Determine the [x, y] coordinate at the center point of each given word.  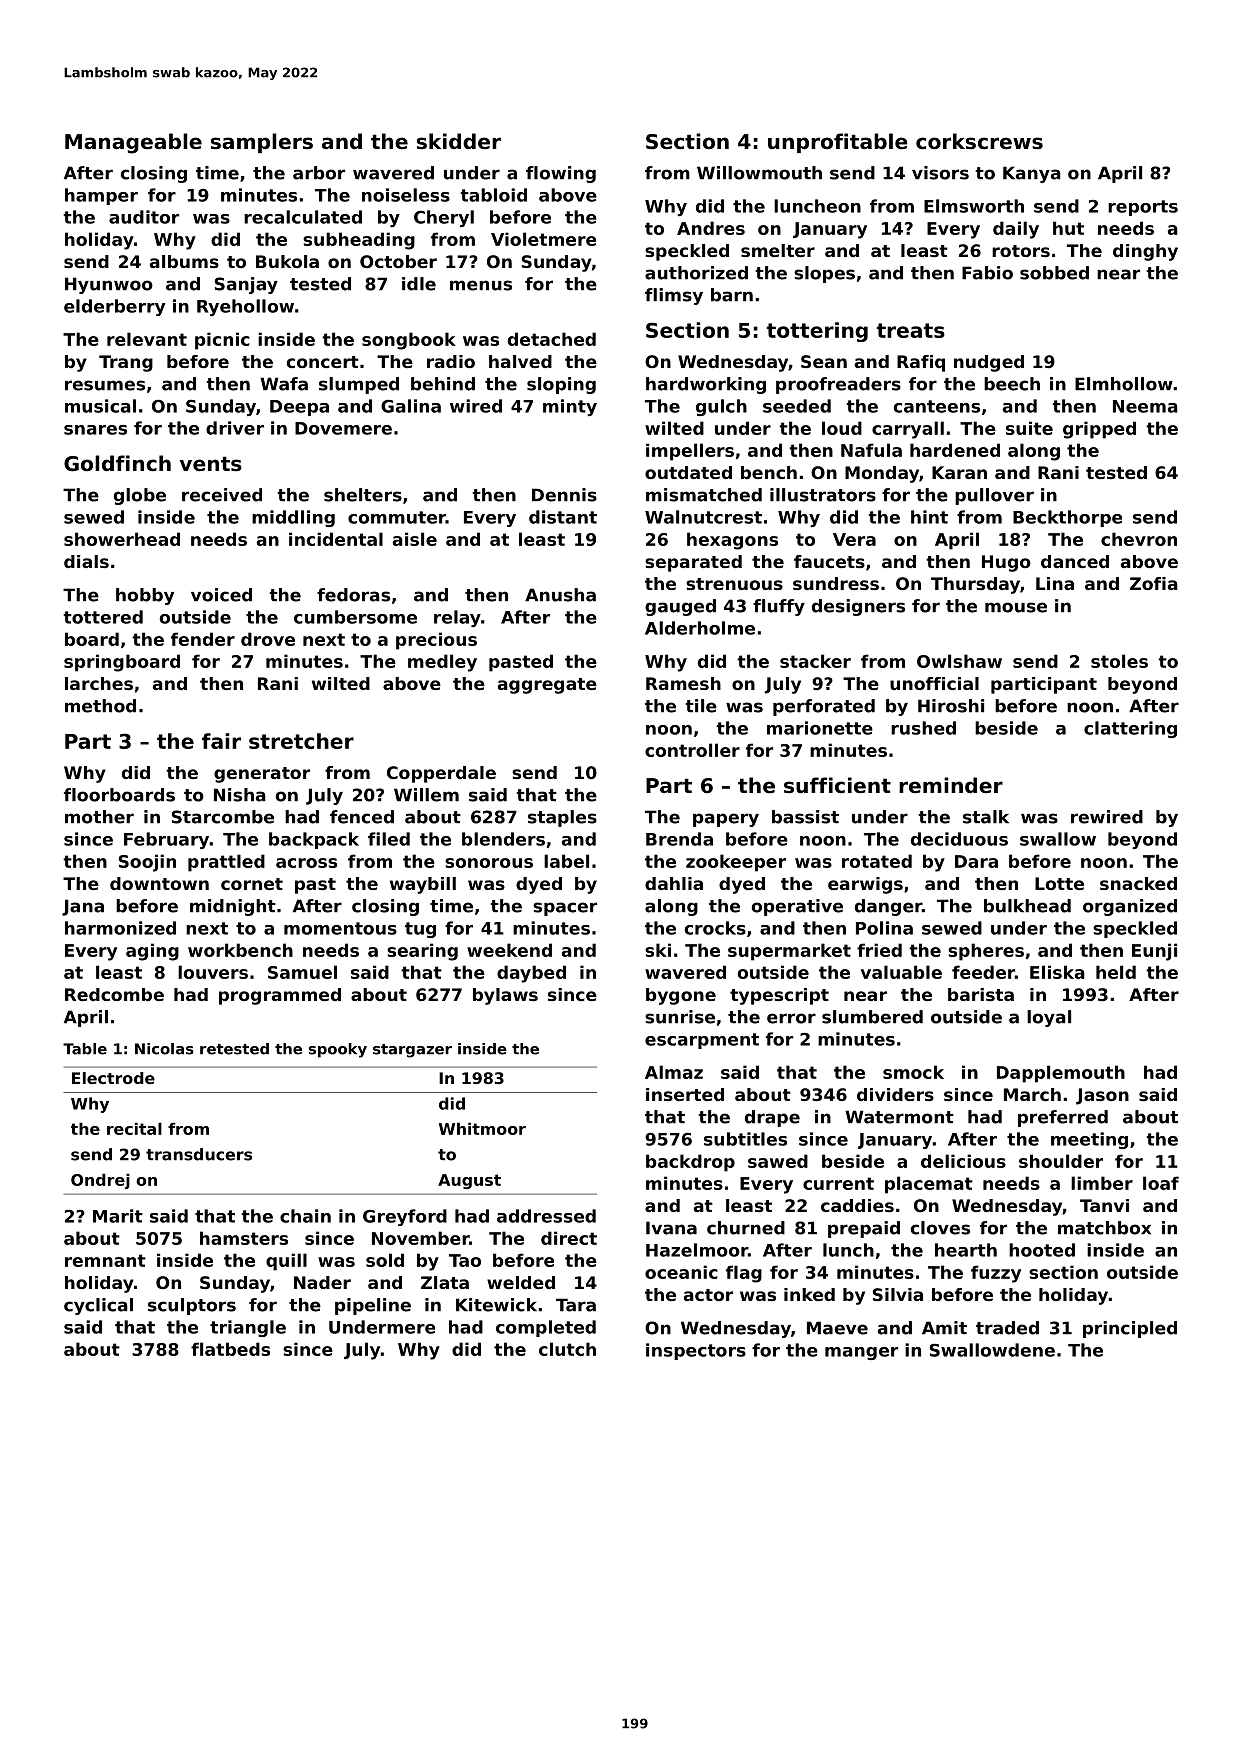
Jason [1102, 1096]
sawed [778, 1161]
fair [221, 741]
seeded [797, 406]
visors [940, 173]
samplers [262, 143]
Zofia [1154, 583]
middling [293, 518]
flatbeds [230, 1349]
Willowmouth [759, 173]
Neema [1145, 406]
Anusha [560, 595]
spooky [338, 1050]
